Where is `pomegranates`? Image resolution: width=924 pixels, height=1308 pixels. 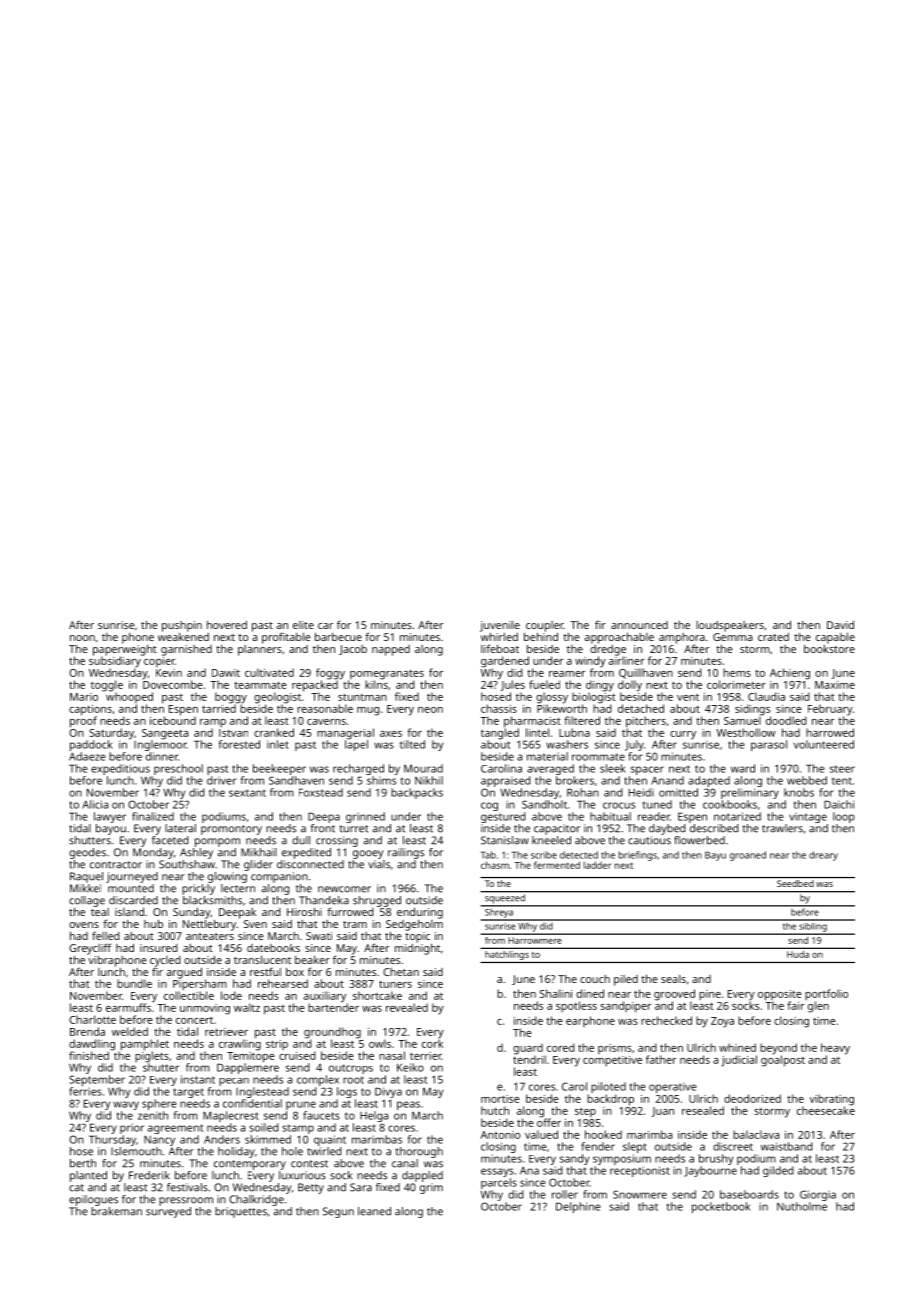
pomegranates is located at coordinates (387, 674).
